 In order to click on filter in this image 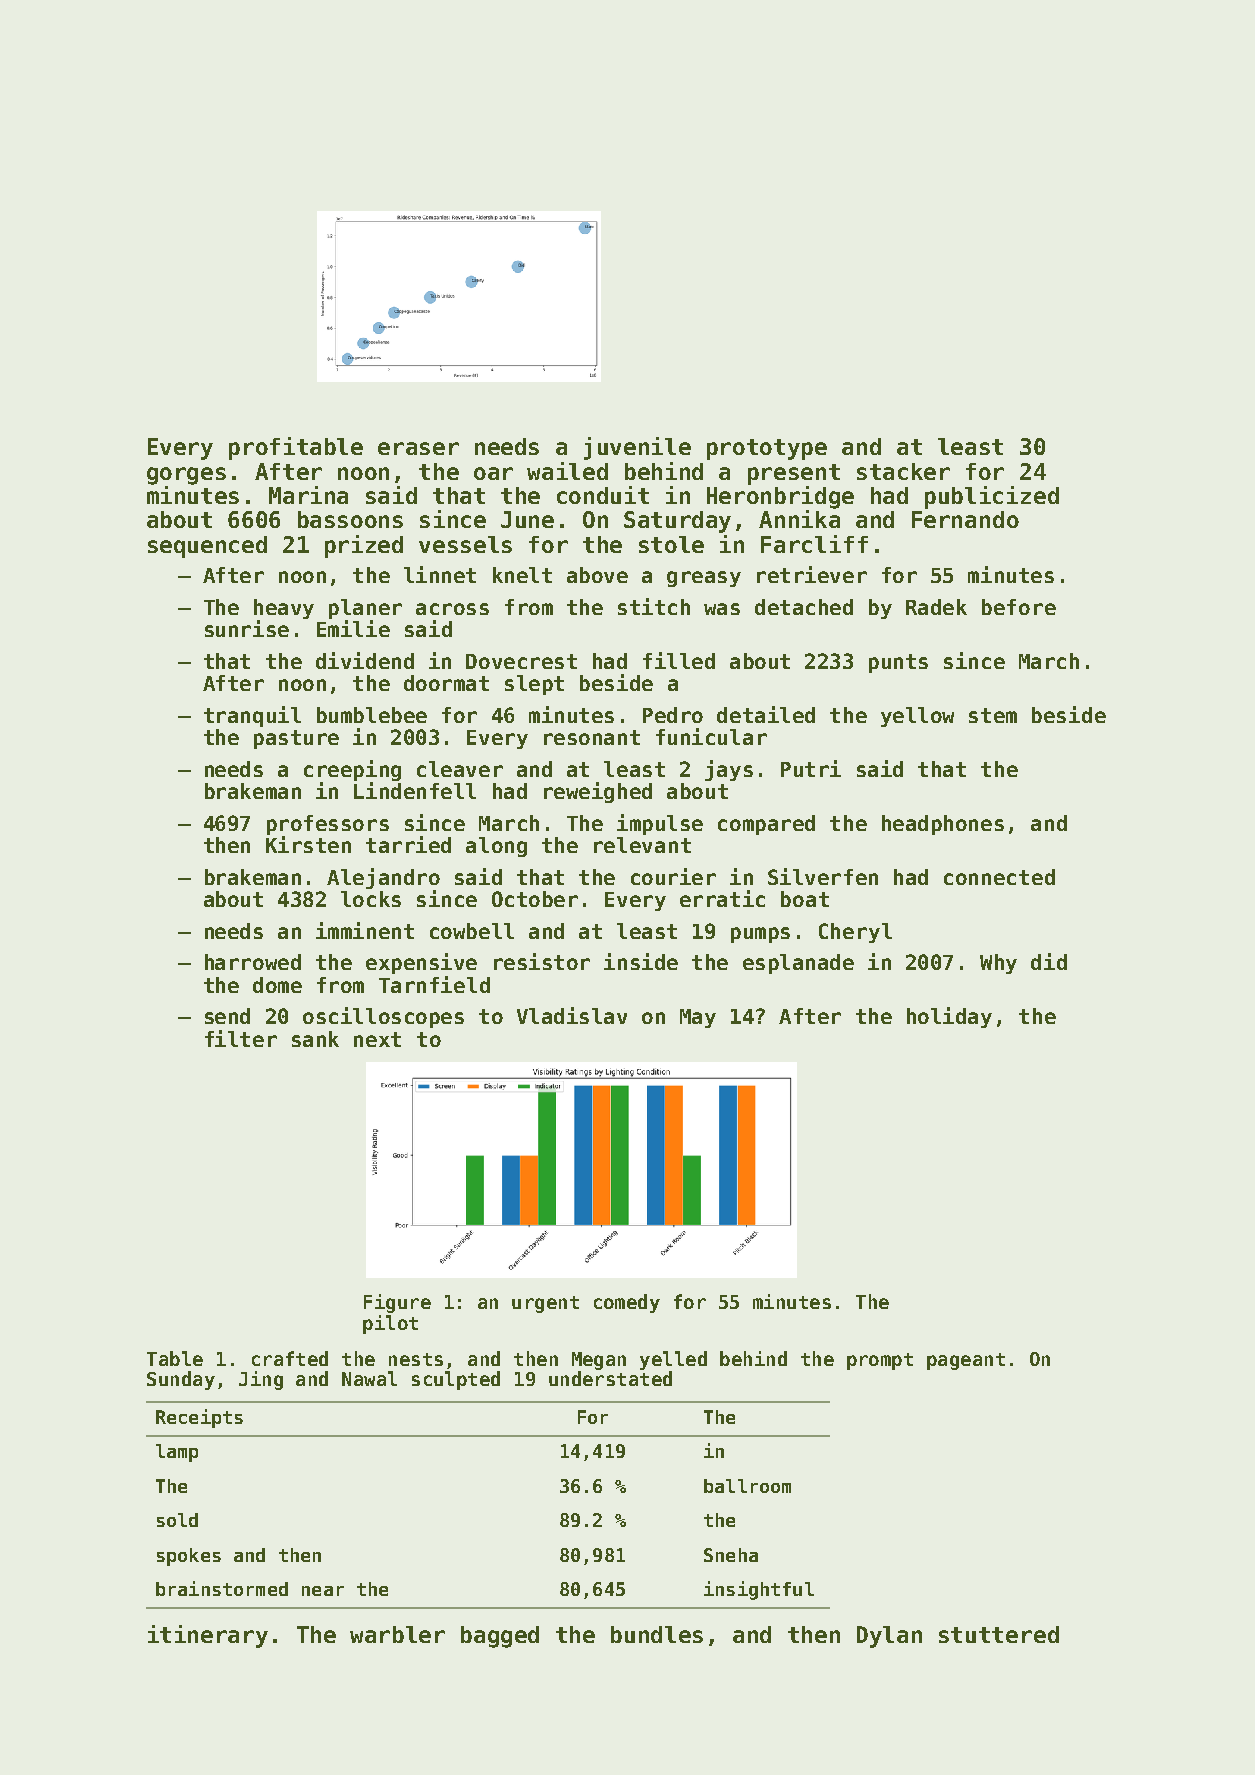, I will do `click(241, 1038)`.
